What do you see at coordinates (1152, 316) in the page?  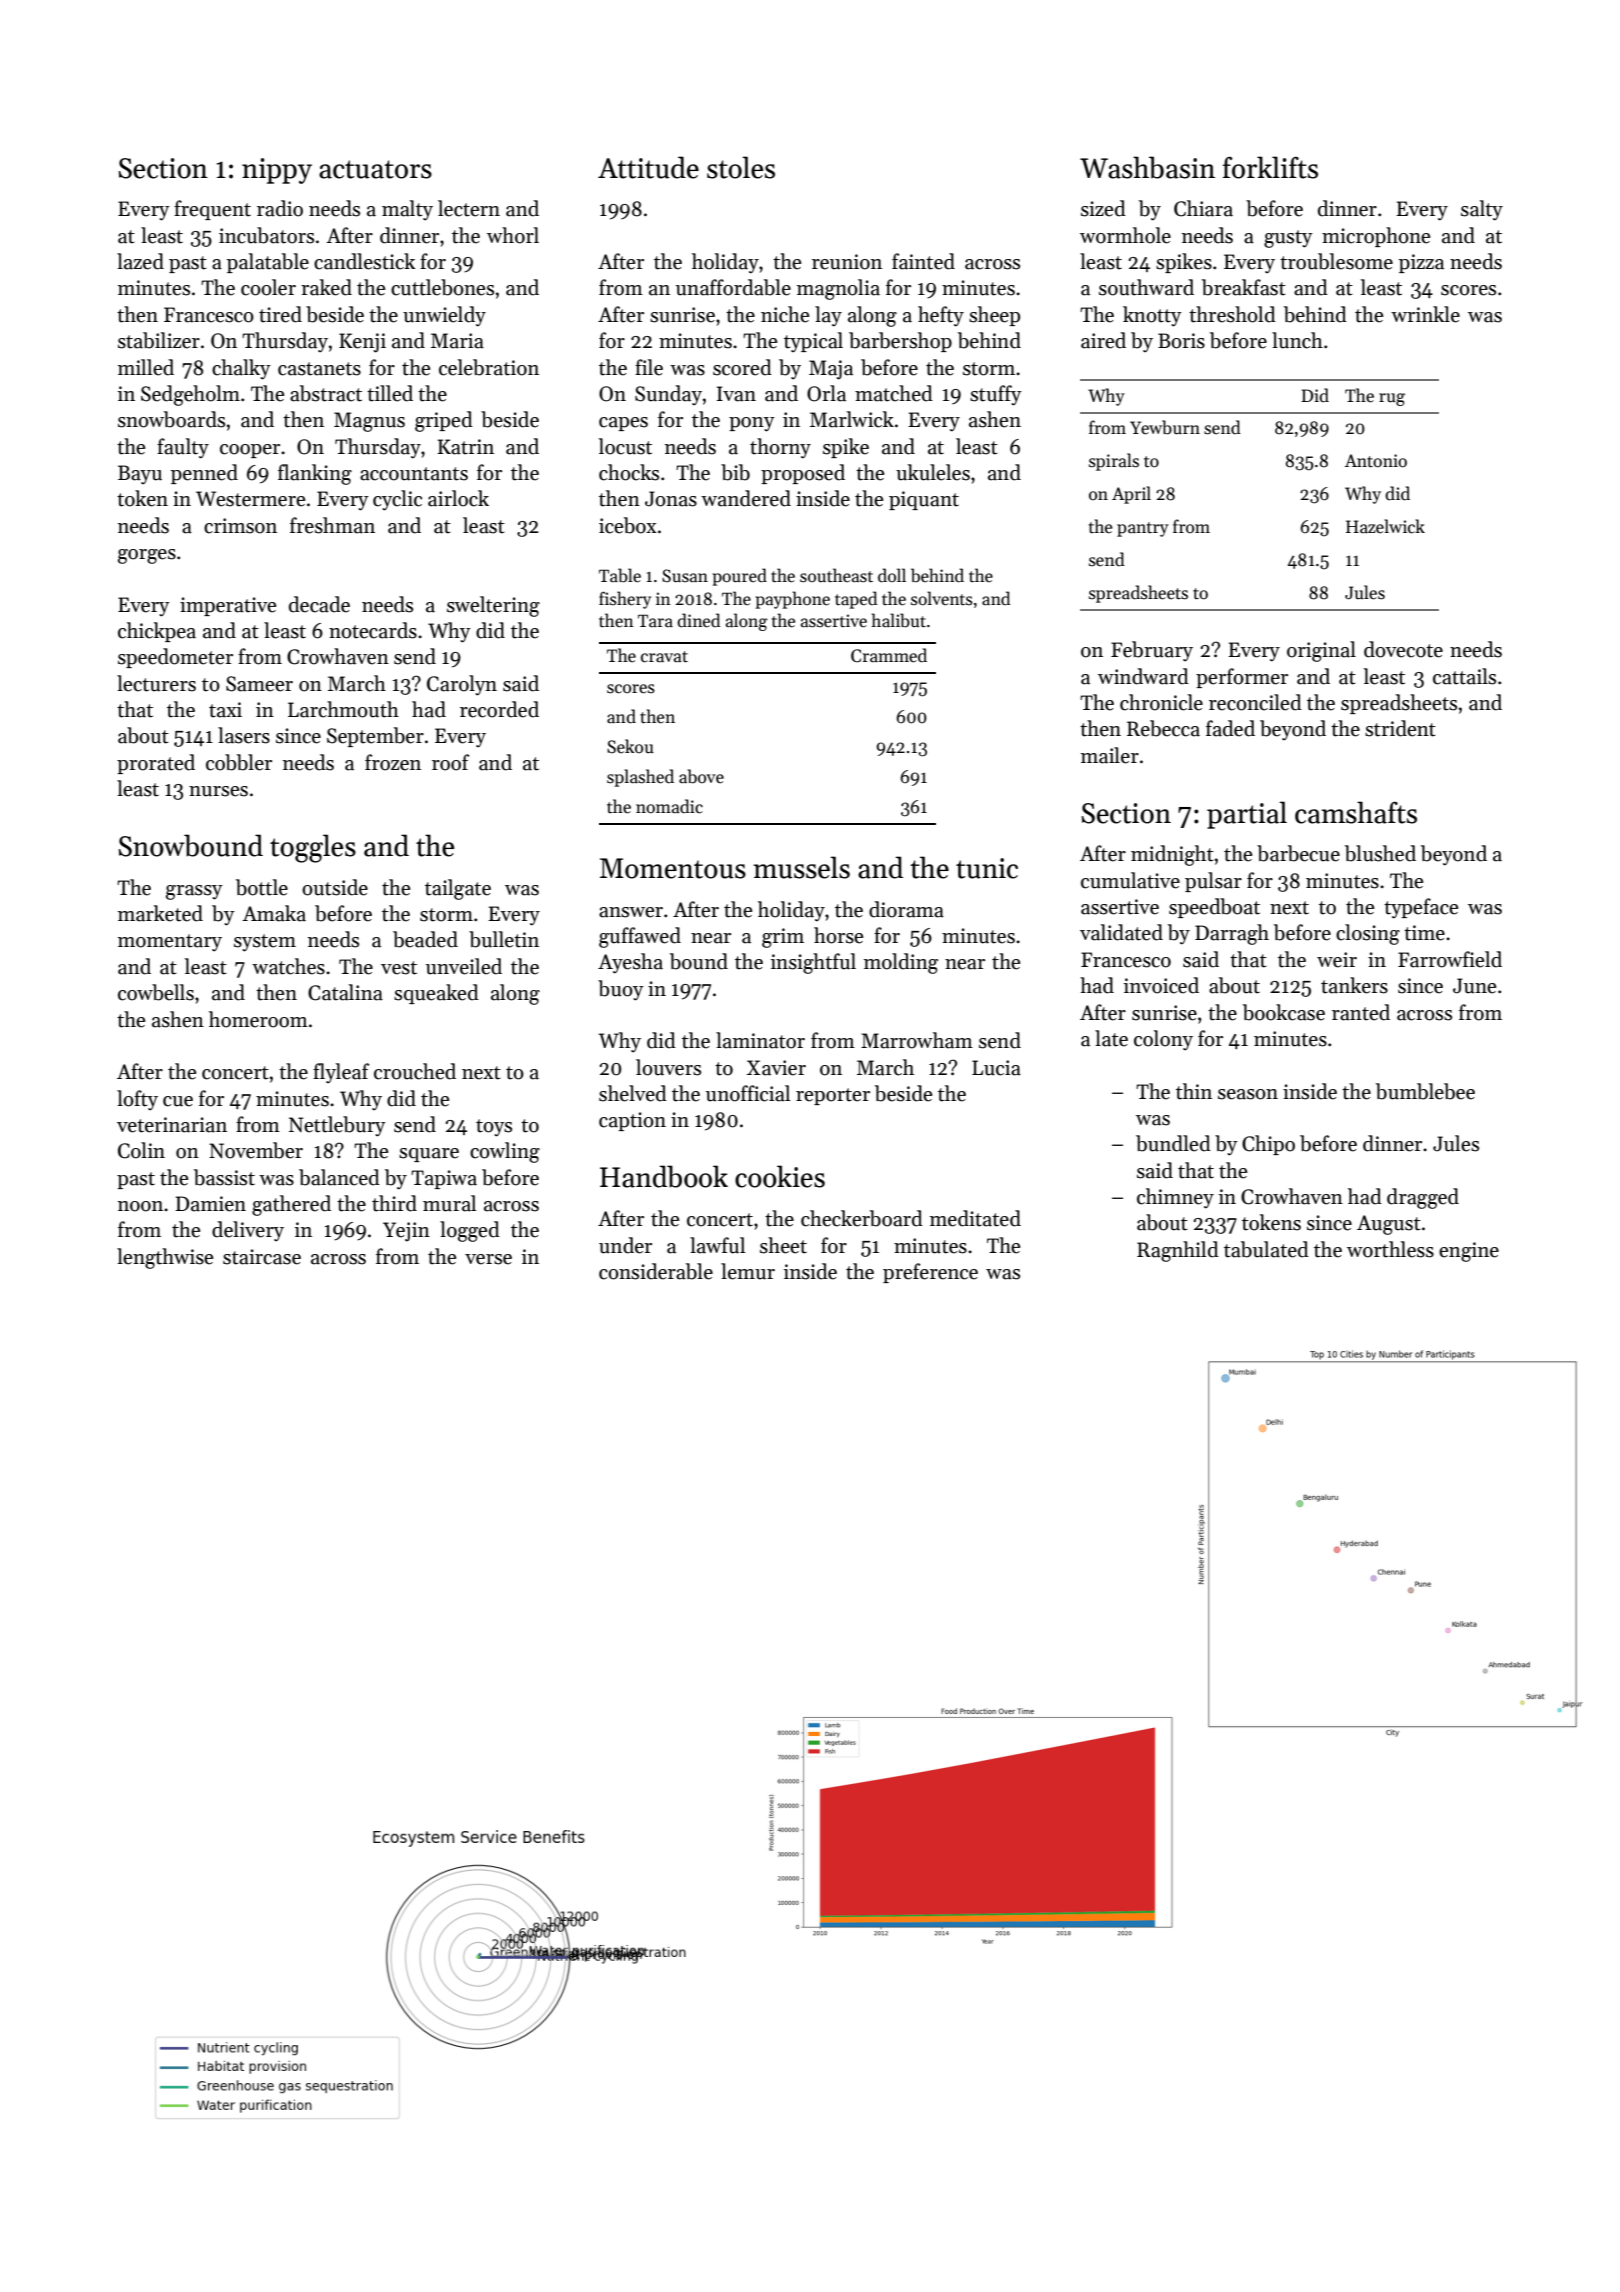 I see `knotty` at bounding box center [1152, 316].
